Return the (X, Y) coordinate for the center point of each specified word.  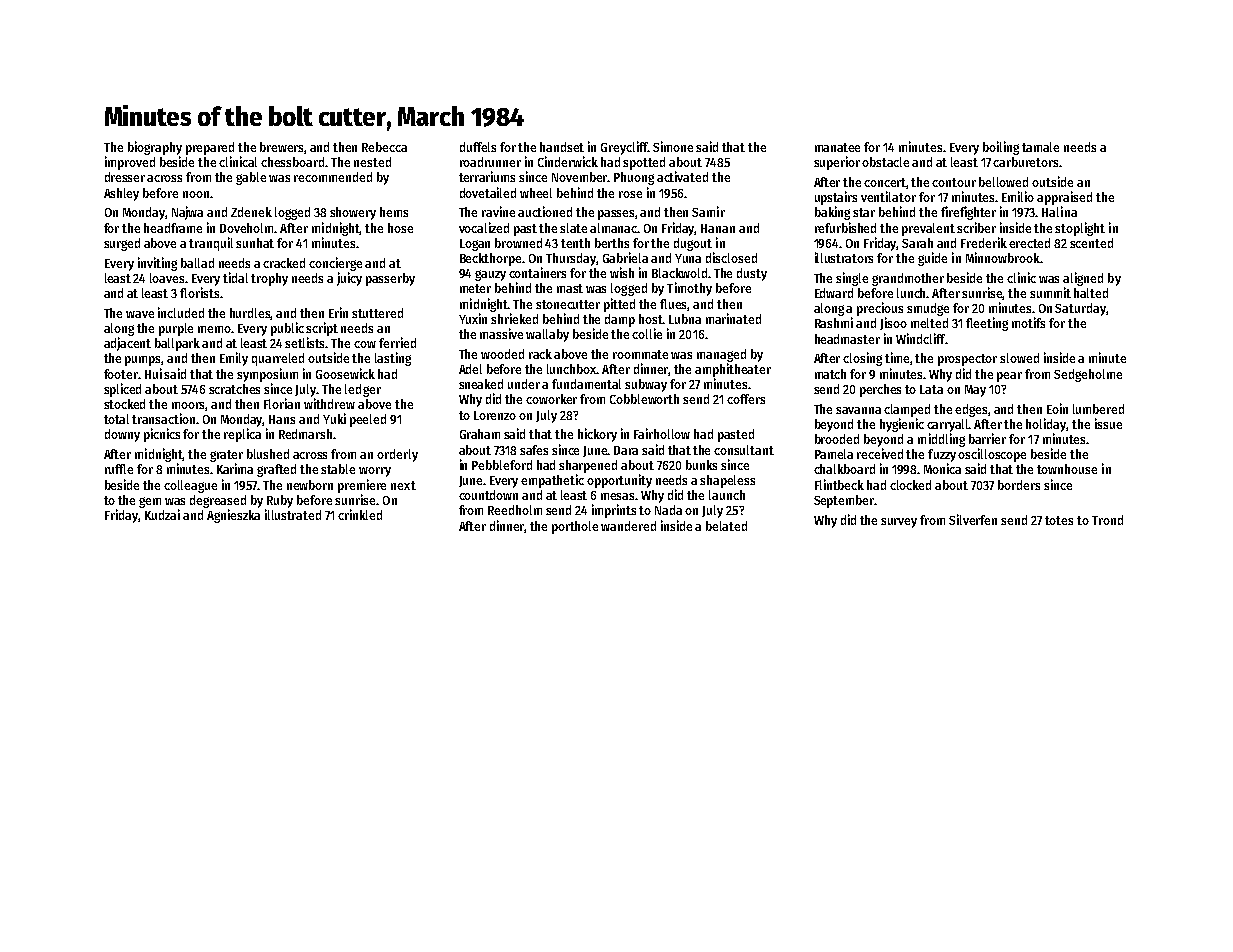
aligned (1083, 279)
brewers (282, 148)
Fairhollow (662, 433)
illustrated (293, 514)
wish (622, 272)
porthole (575, 527)
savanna (858, 410)
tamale (1040, 147)
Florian (282, 403)
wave (140, 314)
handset (562, 147)
